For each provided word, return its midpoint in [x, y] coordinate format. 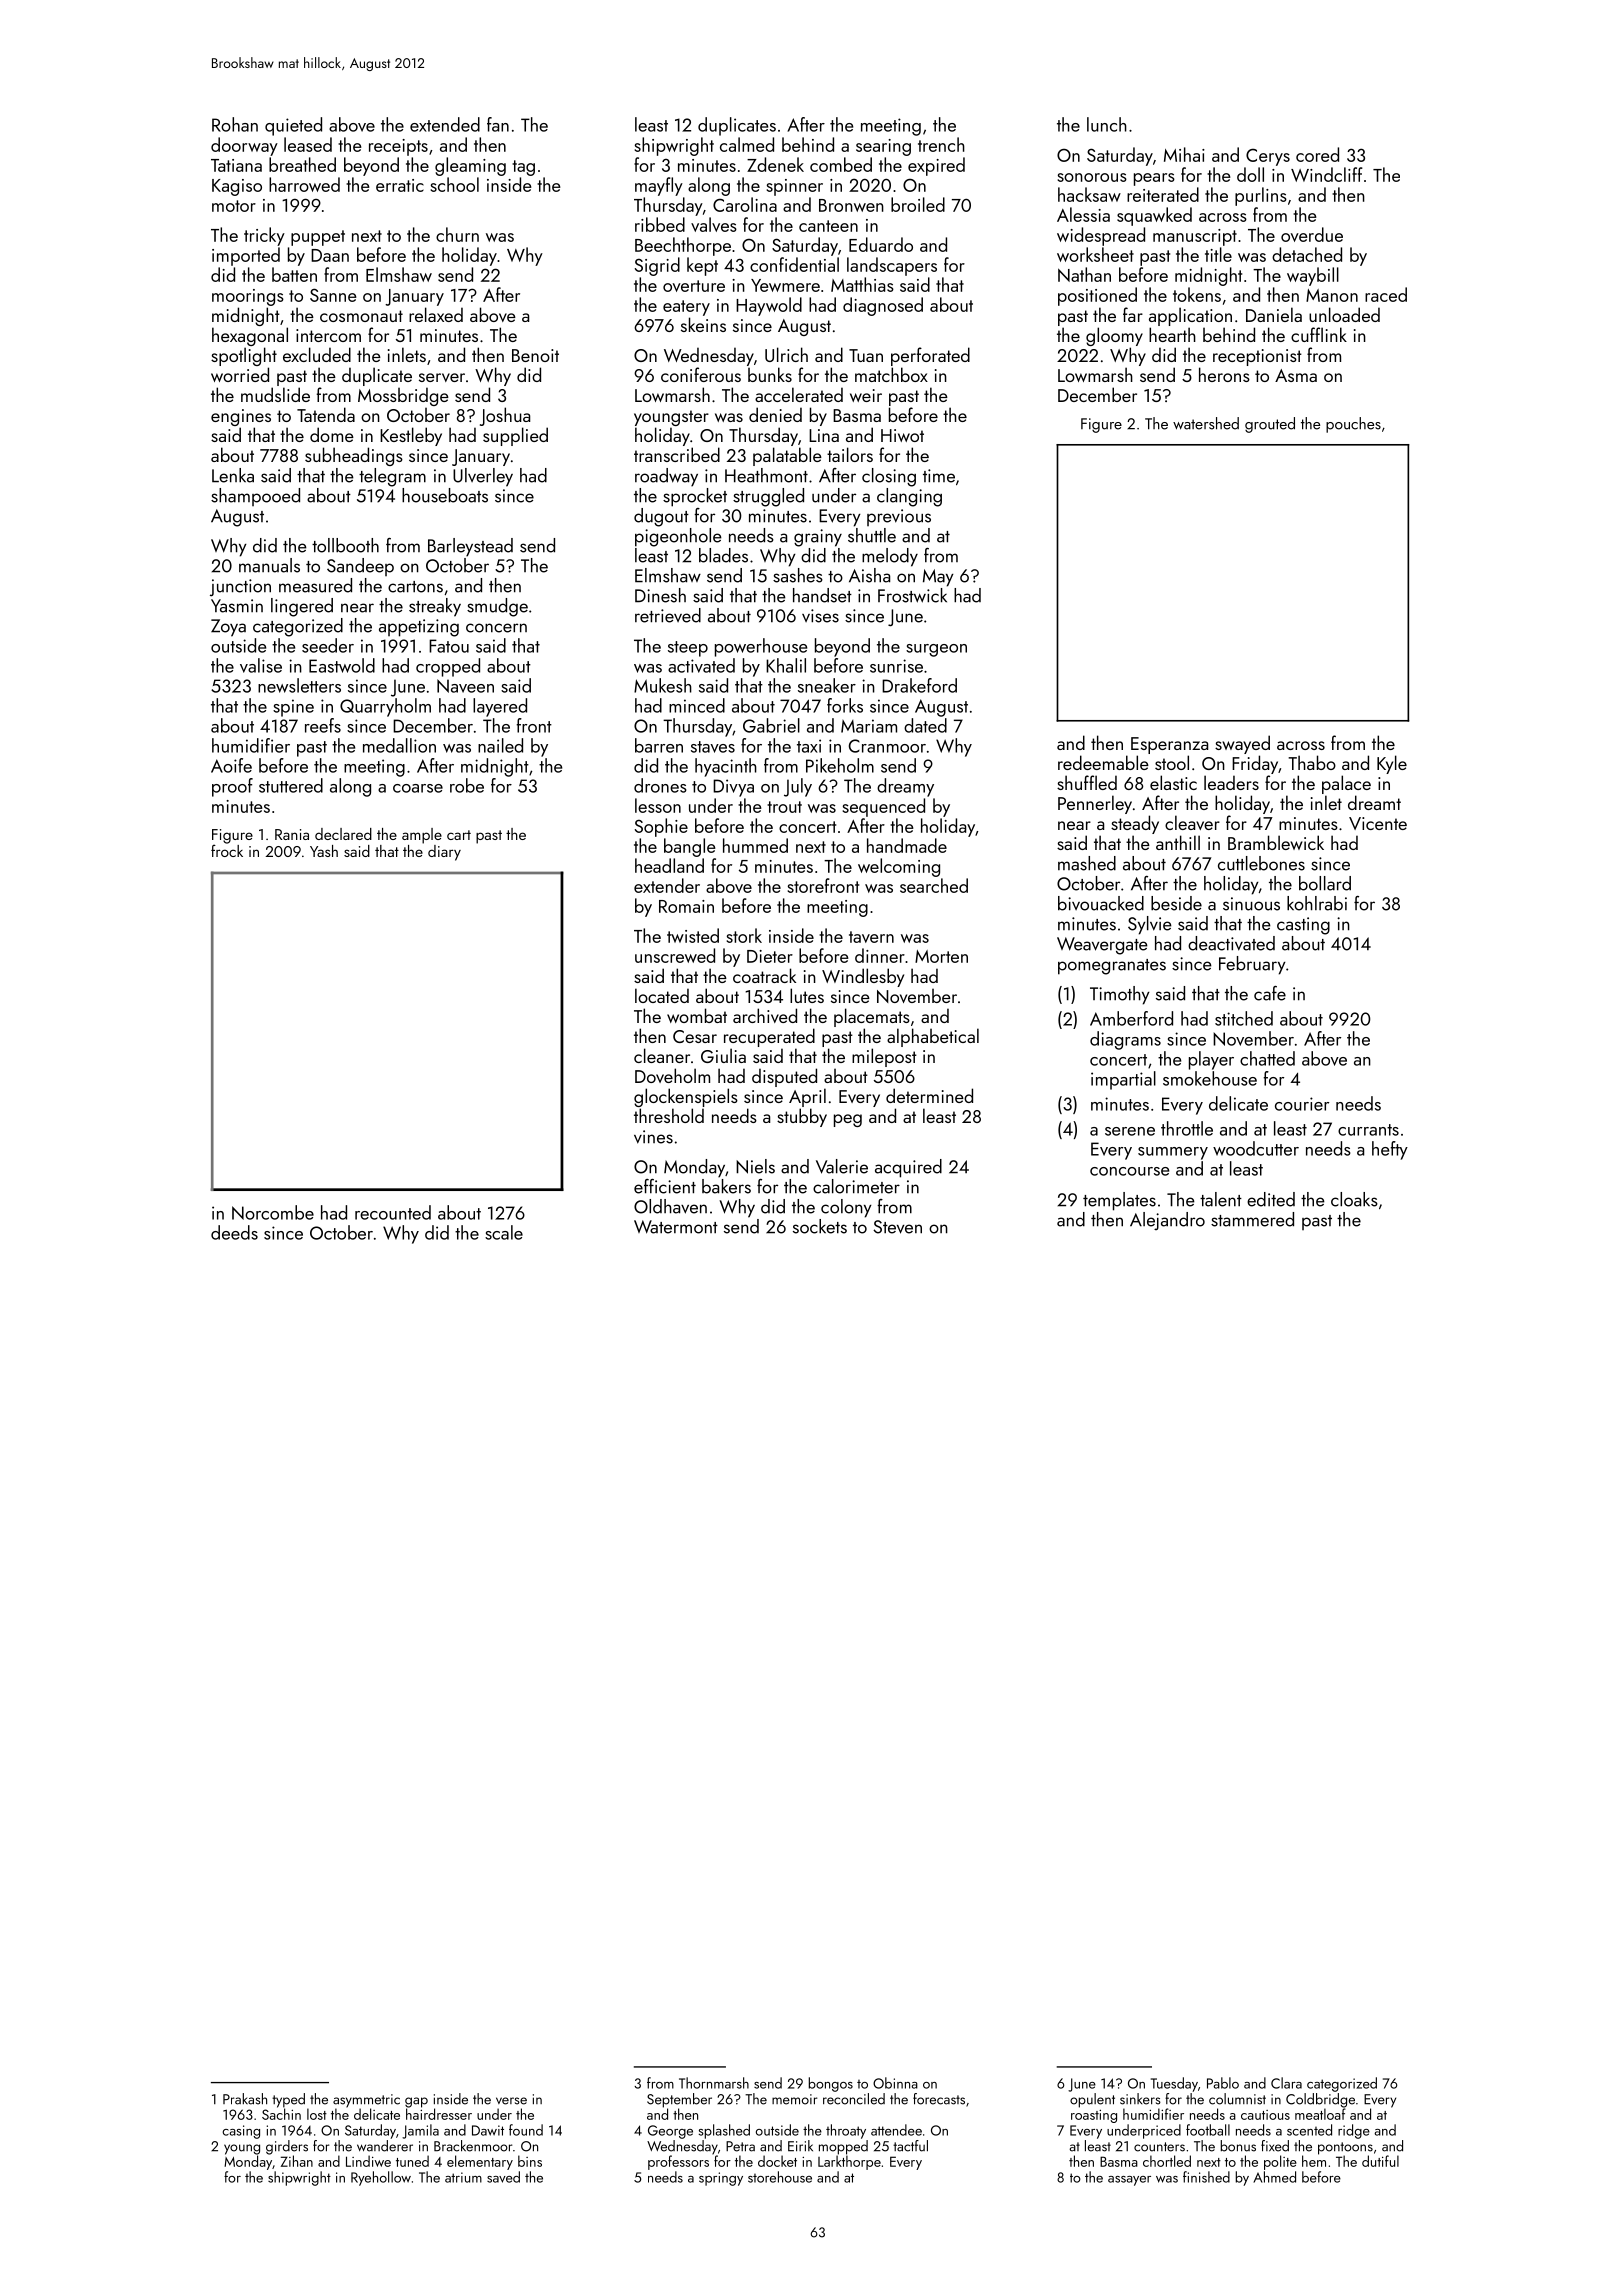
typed [288, 2100]
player [1211, 1060]
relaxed [436, 314]
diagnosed [883, 306]
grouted [1270, 425]
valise [261, 665]
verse [511, 2101]
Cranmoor [887, 746]
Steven [897, 1227]
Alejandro [1167, 1221]
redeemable [1103, 762]
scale [504, 1232]
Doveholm [672, 1075]
